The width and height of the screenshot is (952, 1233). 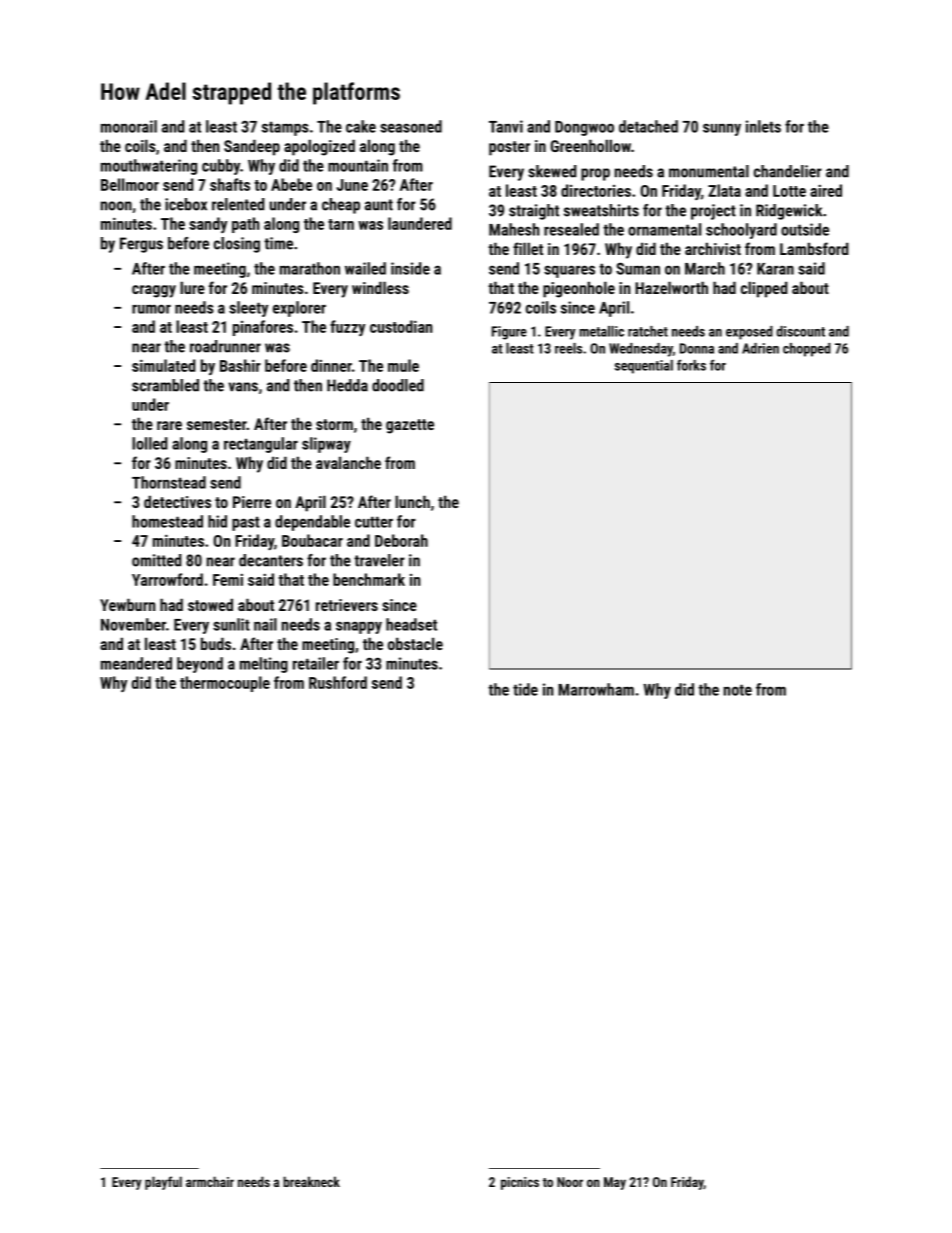 What do you see at coordinates (248, 309) in the screenshot?
I see `sleety` at bounding box center [248, 309].
